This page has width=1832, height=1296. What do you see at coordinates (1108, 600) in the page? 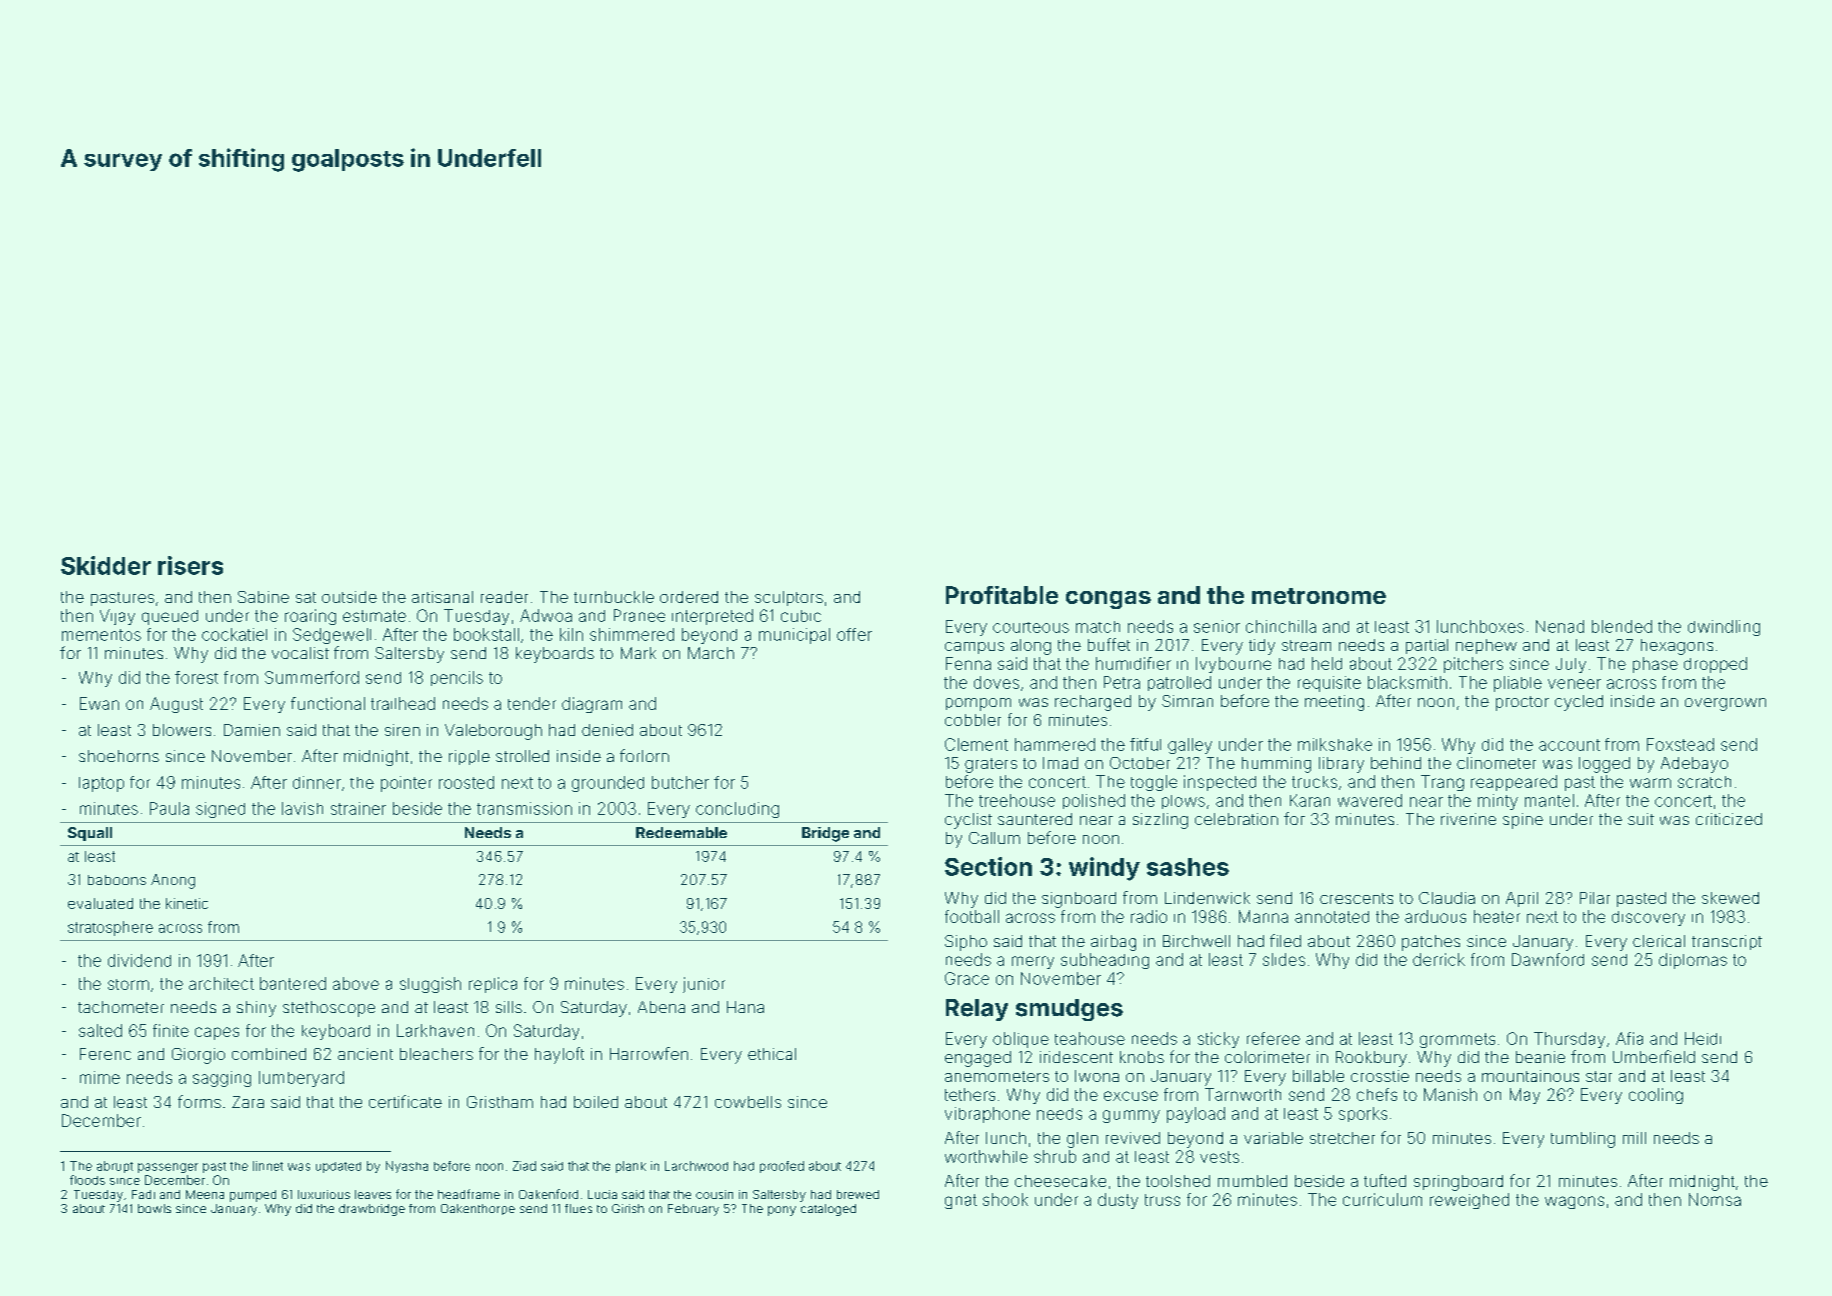
I see `congas` at bounding box center [1108, 600].
